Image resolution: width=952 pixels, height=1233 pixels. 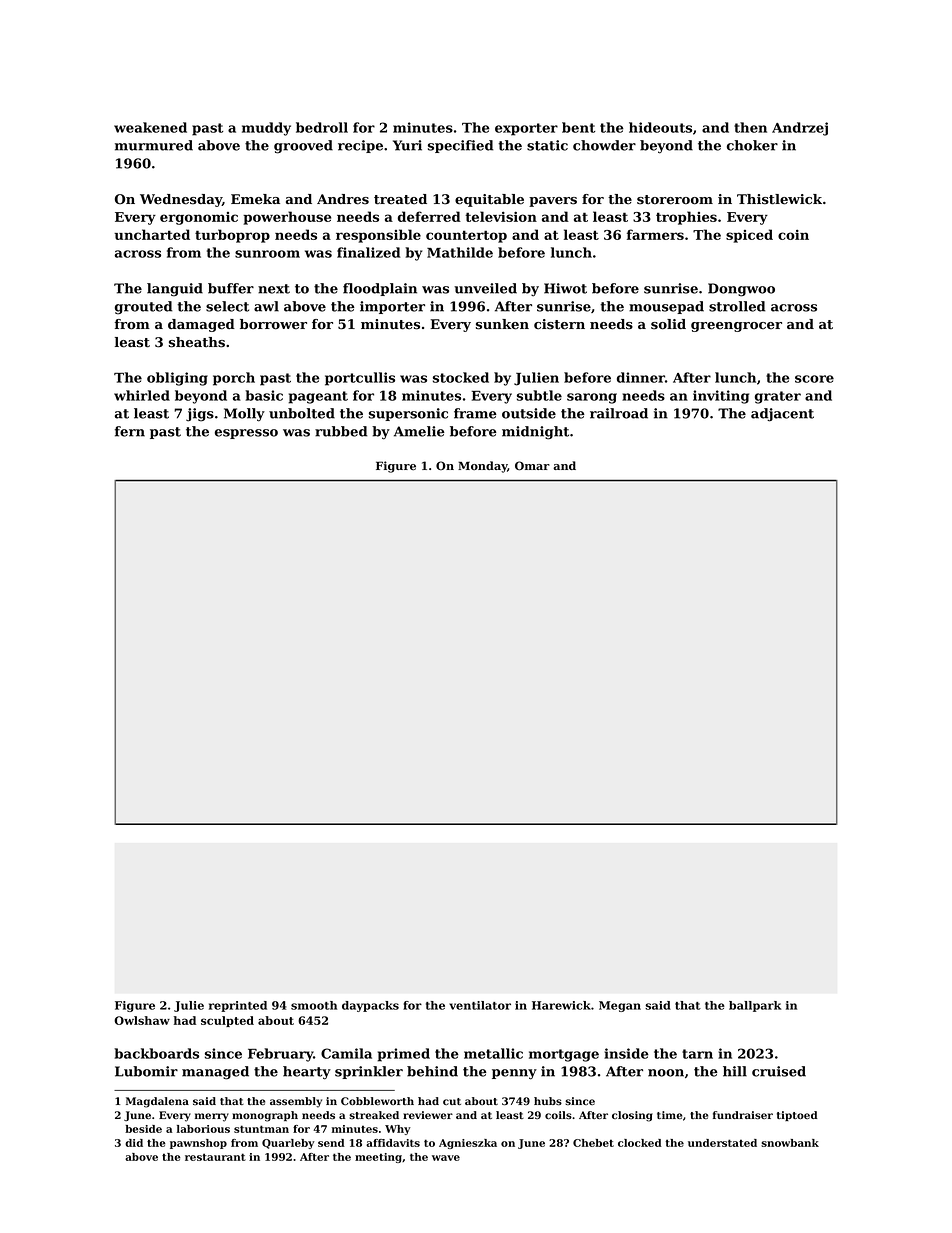 What do you see at coordinates (485, 288) in the image?
I see `unveiled` at bounding box center [485, 288].
